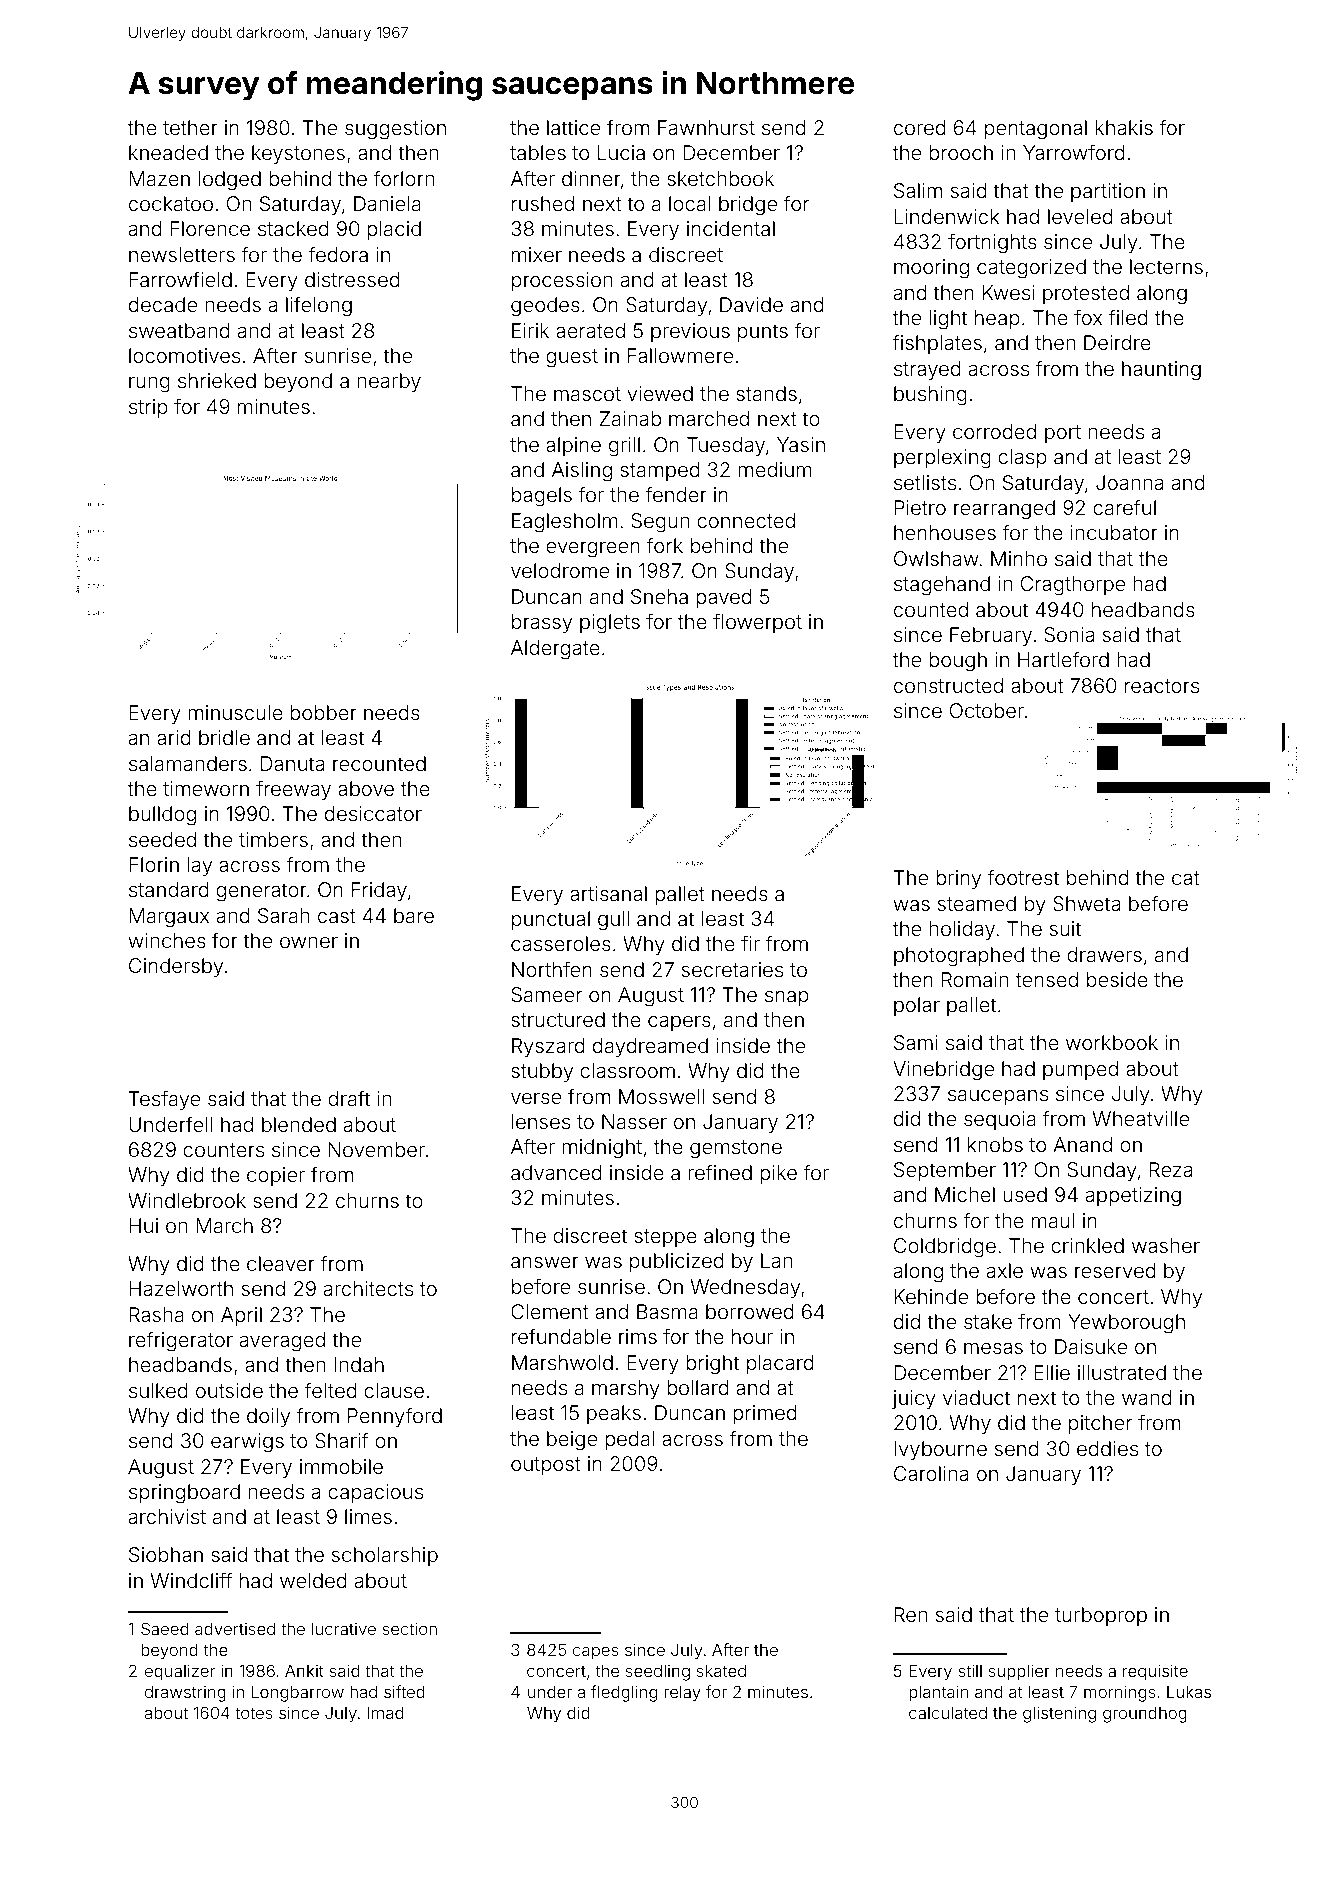  What do you see at coordinates (610, 624) in the screenshot?
I see `piglets` at bounding box center [610, 624].
